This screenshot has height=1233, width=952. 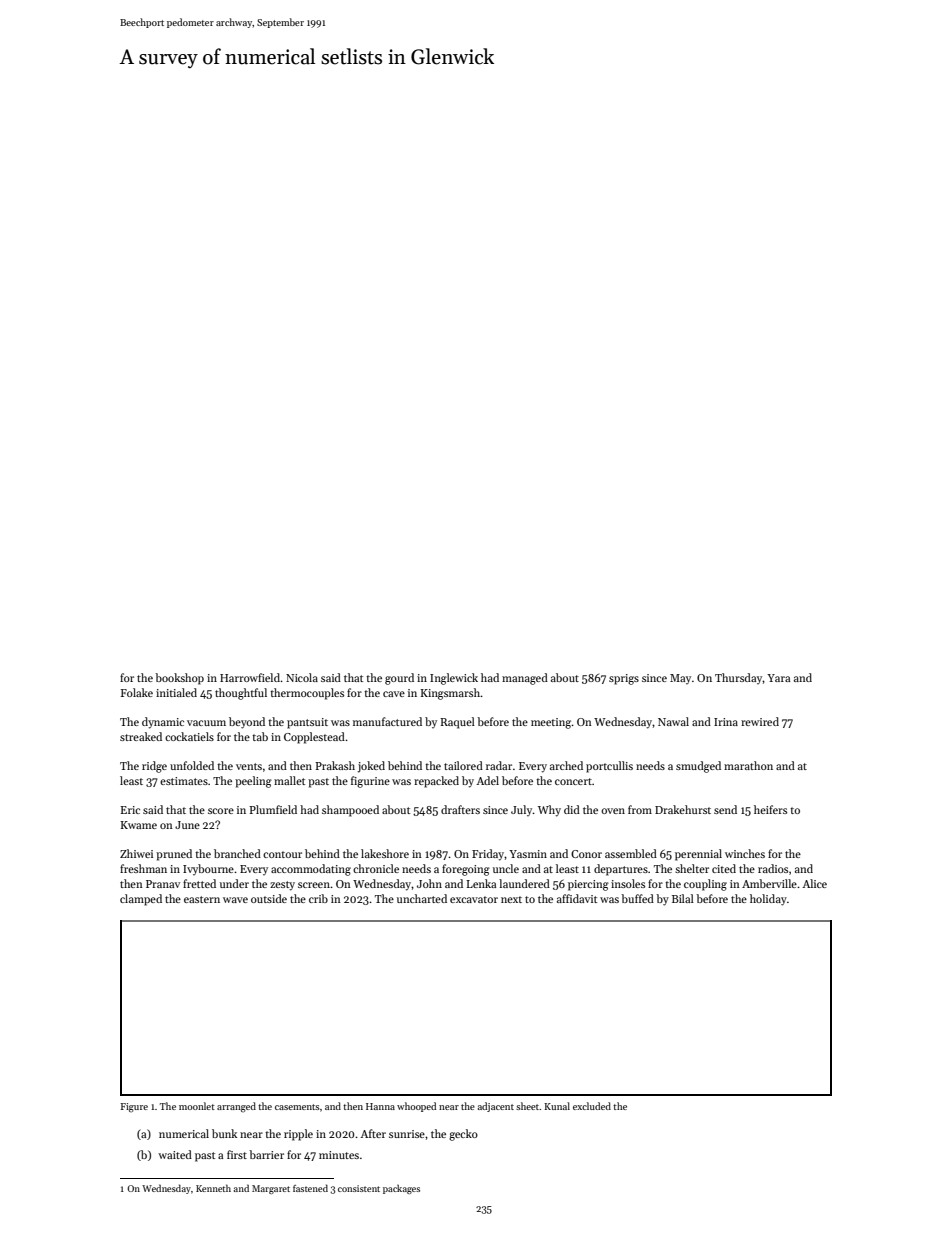 What do you see at coordinates (637, 898) in the screenshot?
I see `buffed` at bounding box center [637, 898].
